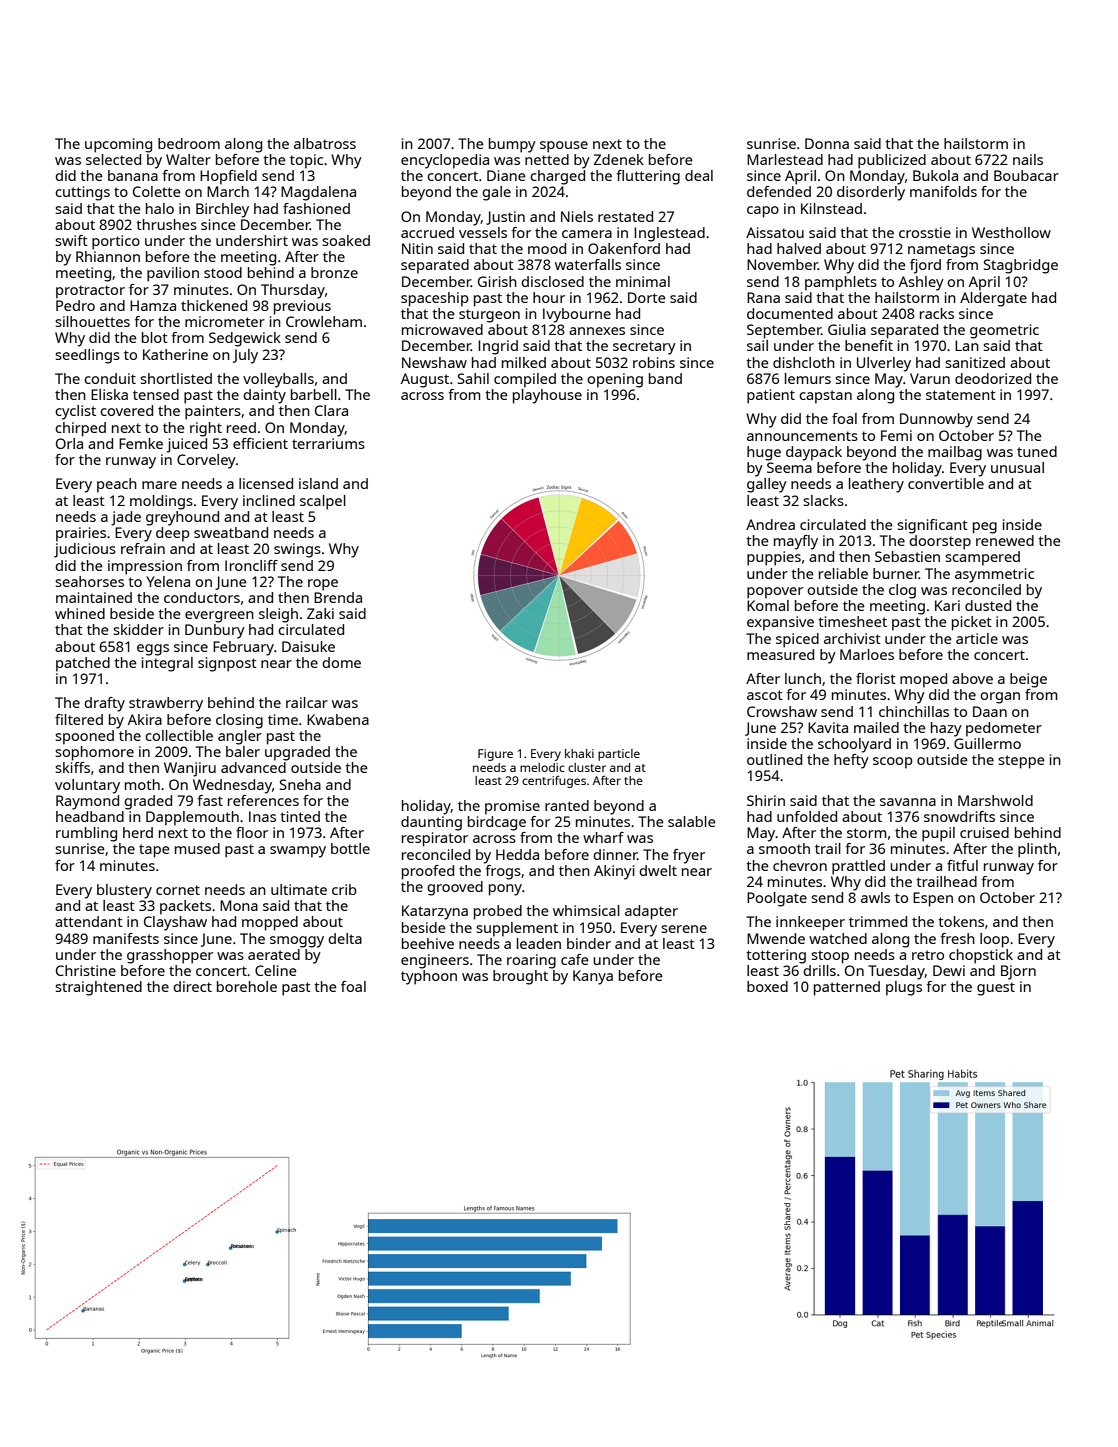  What do you see at coordinates (98, 988) in the screenshot?
I see `straightened` at bounding box center [98, 988].
